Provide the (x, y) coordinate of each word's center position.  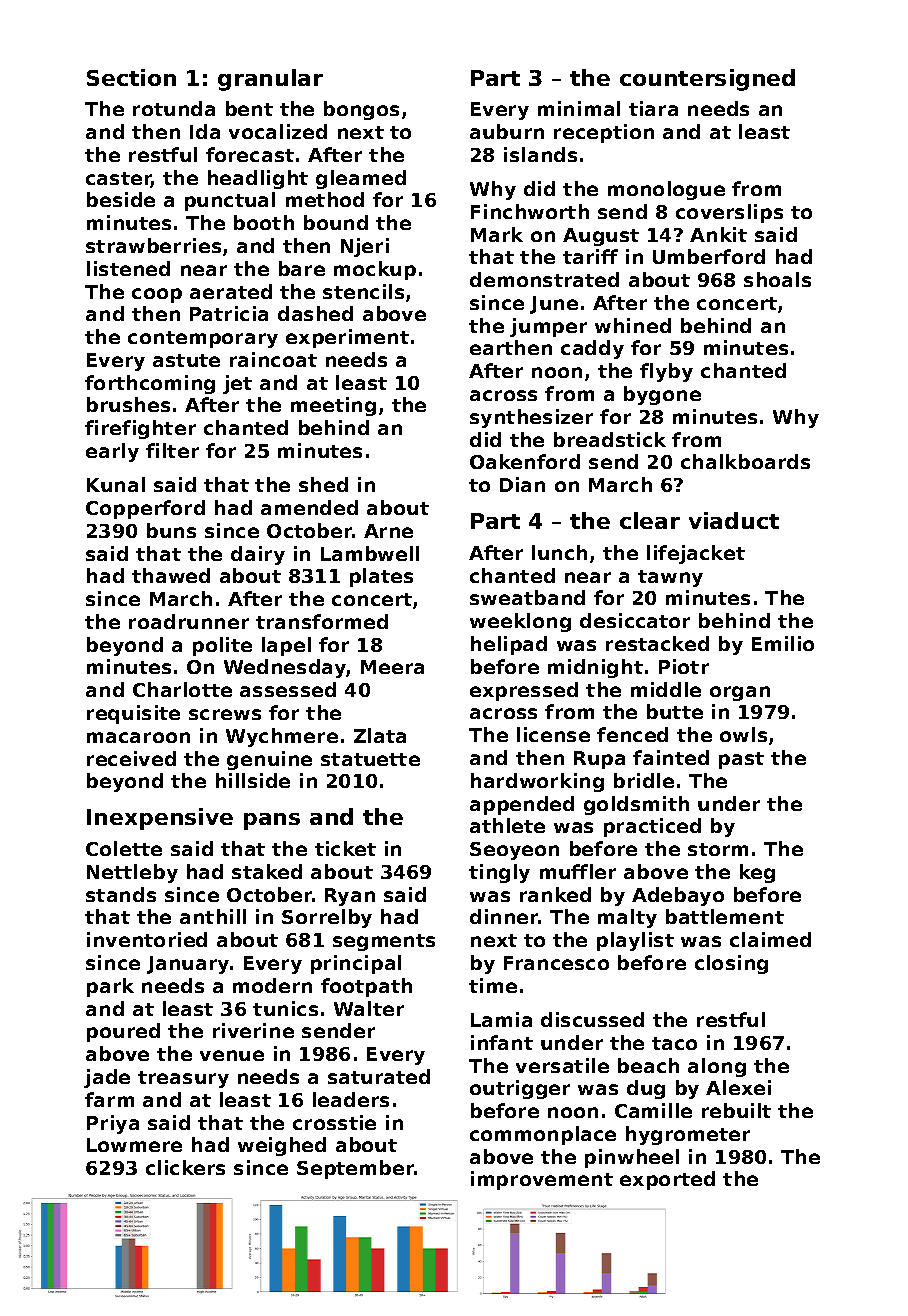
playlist (635, 941)
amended (309, 507)
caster (119, 180)
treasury (183, 1079)
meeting (333, 406)
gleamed (361, 179)
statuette (370, 759)
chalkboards (745, 461)
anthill (213, 916)
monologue (666, 190)
